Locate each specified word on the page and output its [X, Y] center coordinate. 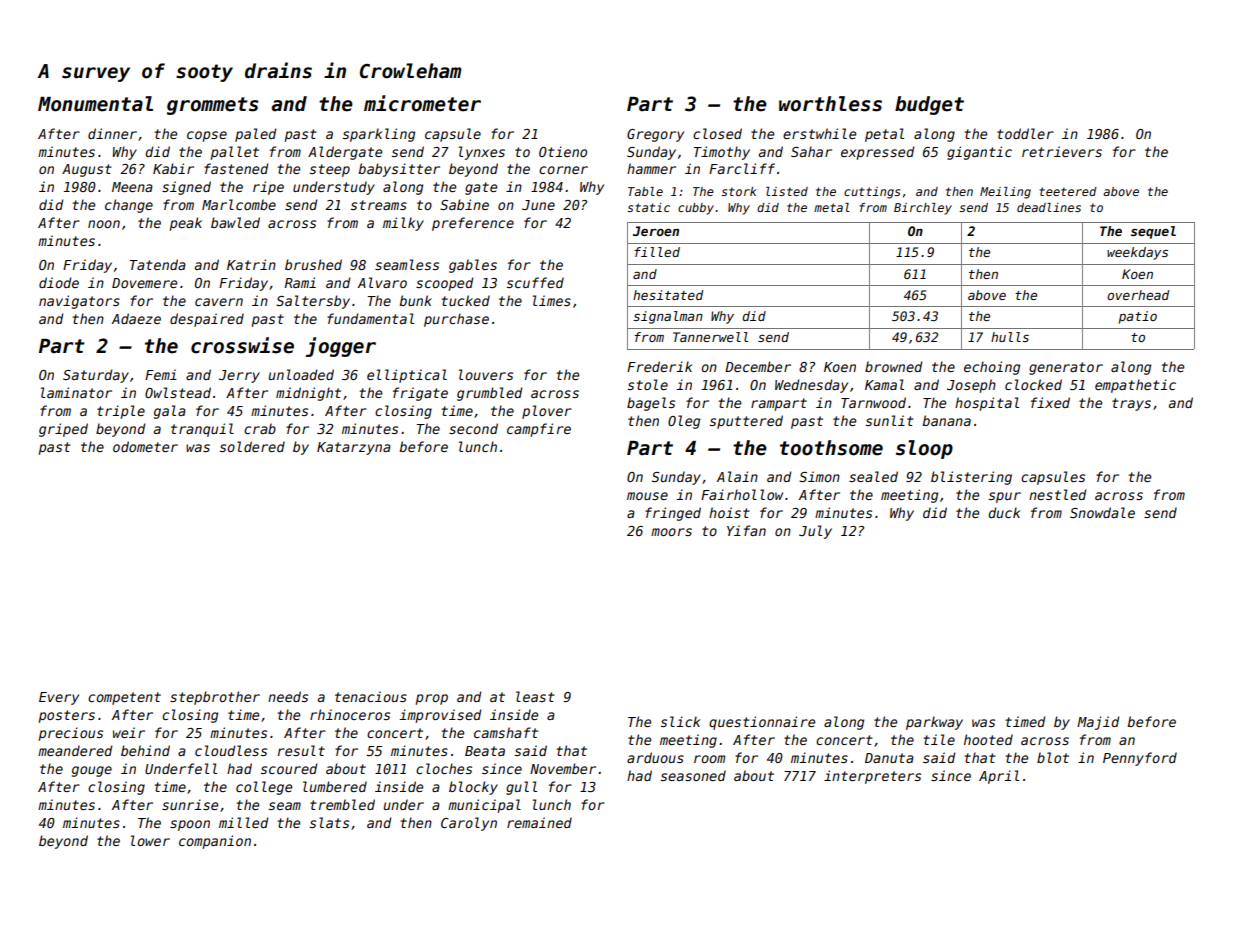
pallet [234, 153]
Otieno [563, 151]
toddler [1025, 133]
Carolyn [469, 824]
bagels [651, 404]
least [535, 696]
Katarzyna [354, 448]
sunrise [190, 804]
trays [1131, 404]
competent [124, 698]
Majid [1098, 723]
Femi [161, 374]
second [473, 428]
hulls [1010, 337]
